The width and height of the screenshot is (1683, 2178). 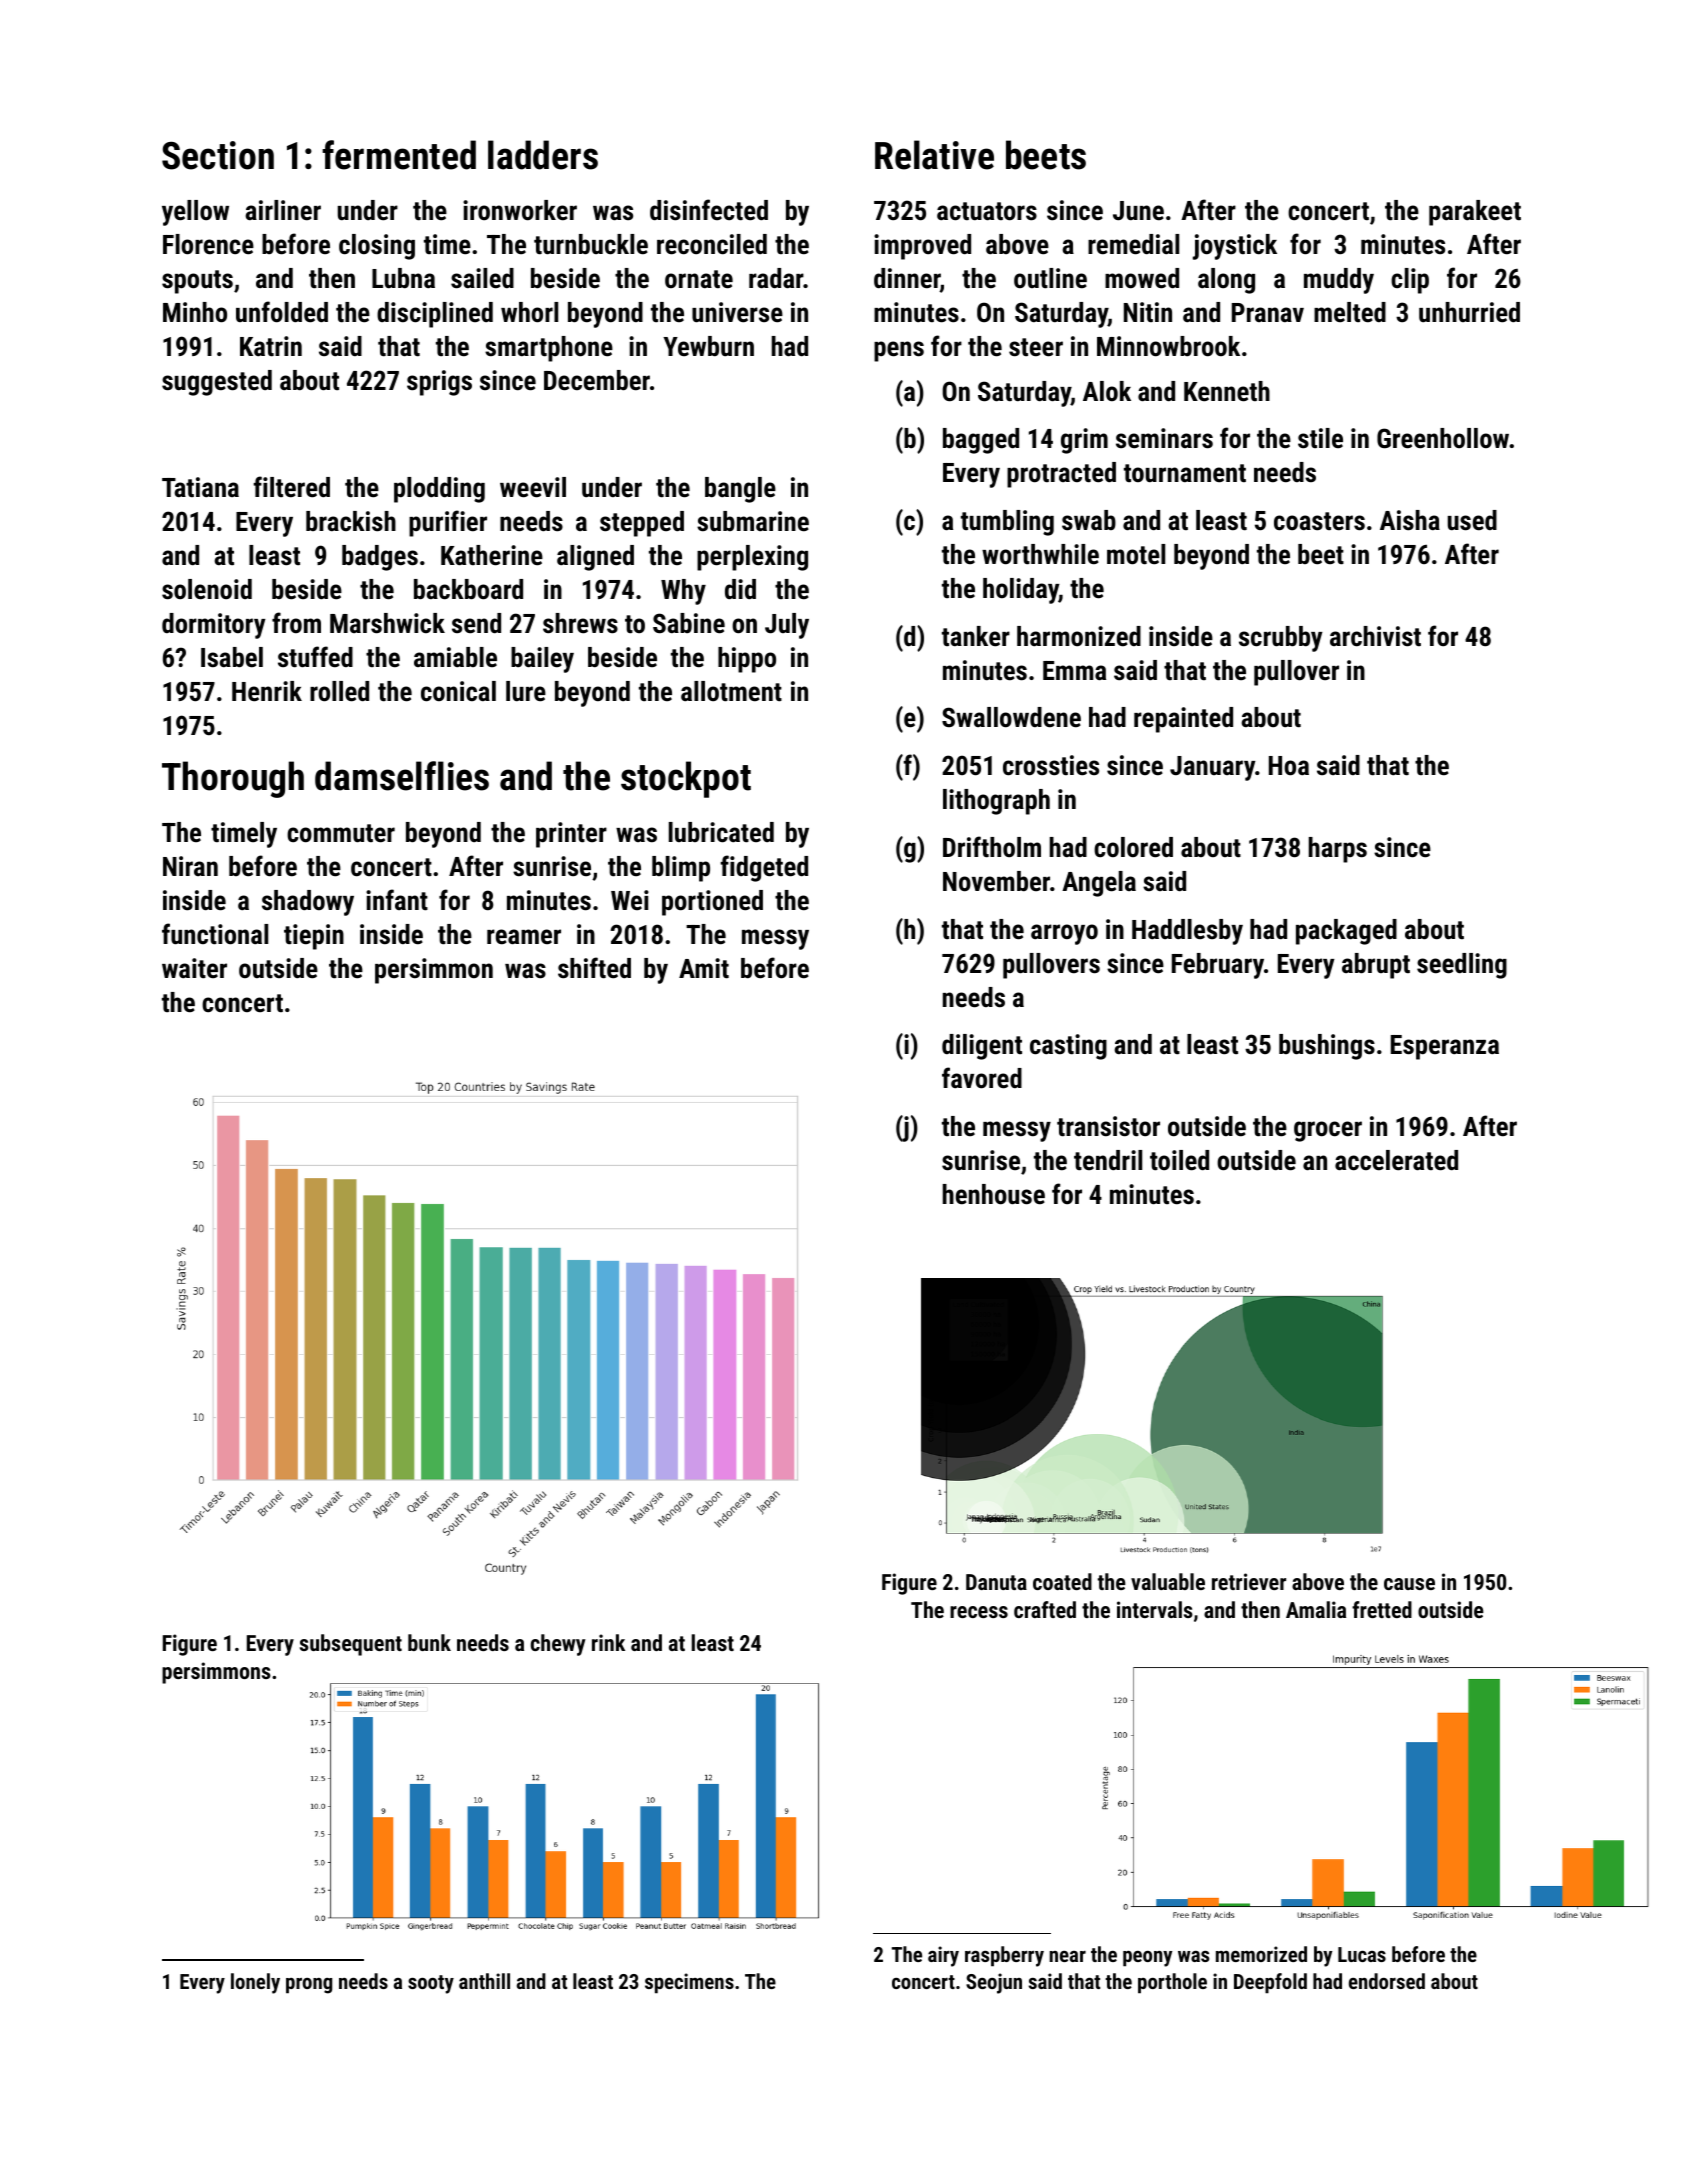 I want to click on coated, so click(x=1062, y=1581).
